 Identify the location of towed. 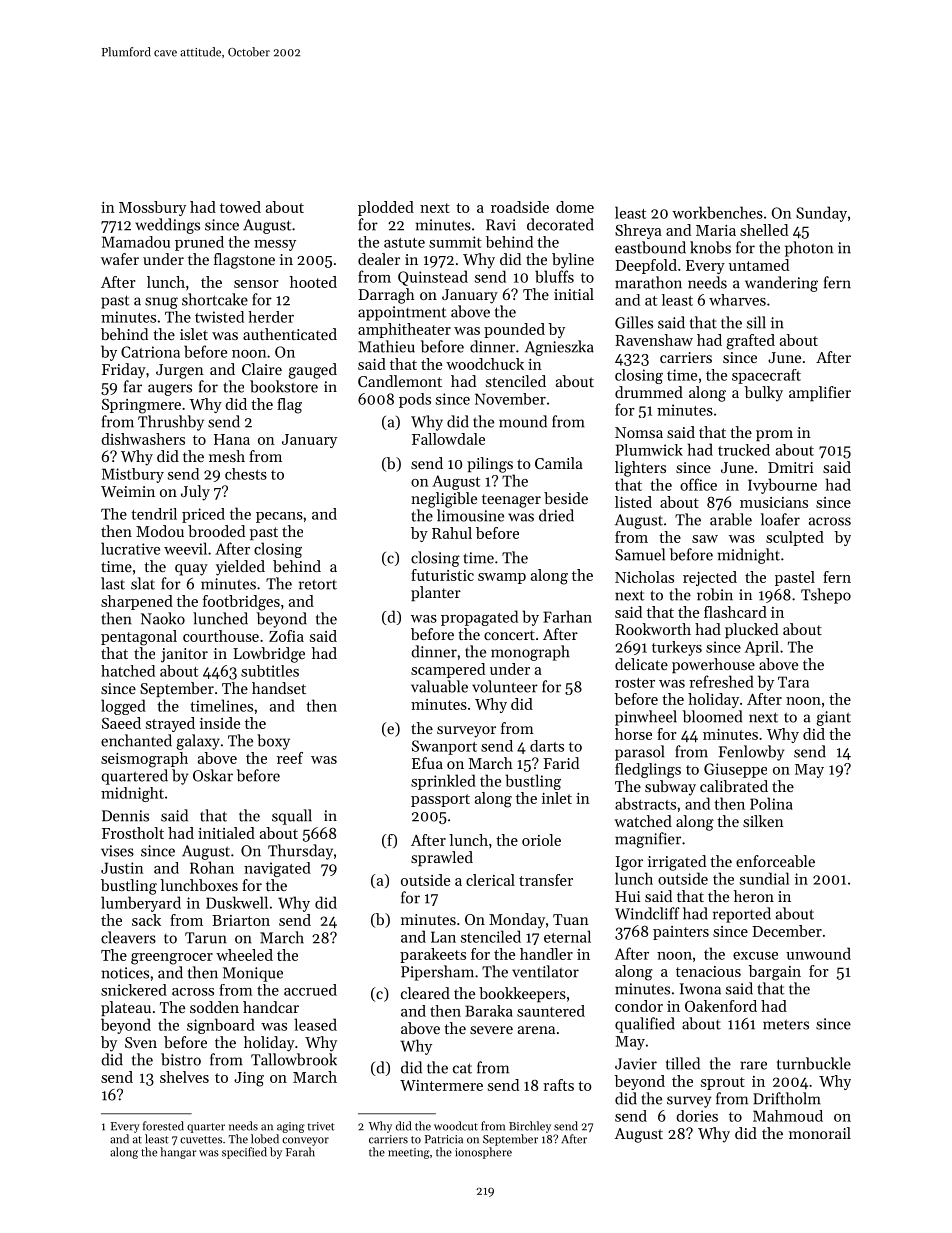
(240, 207).
